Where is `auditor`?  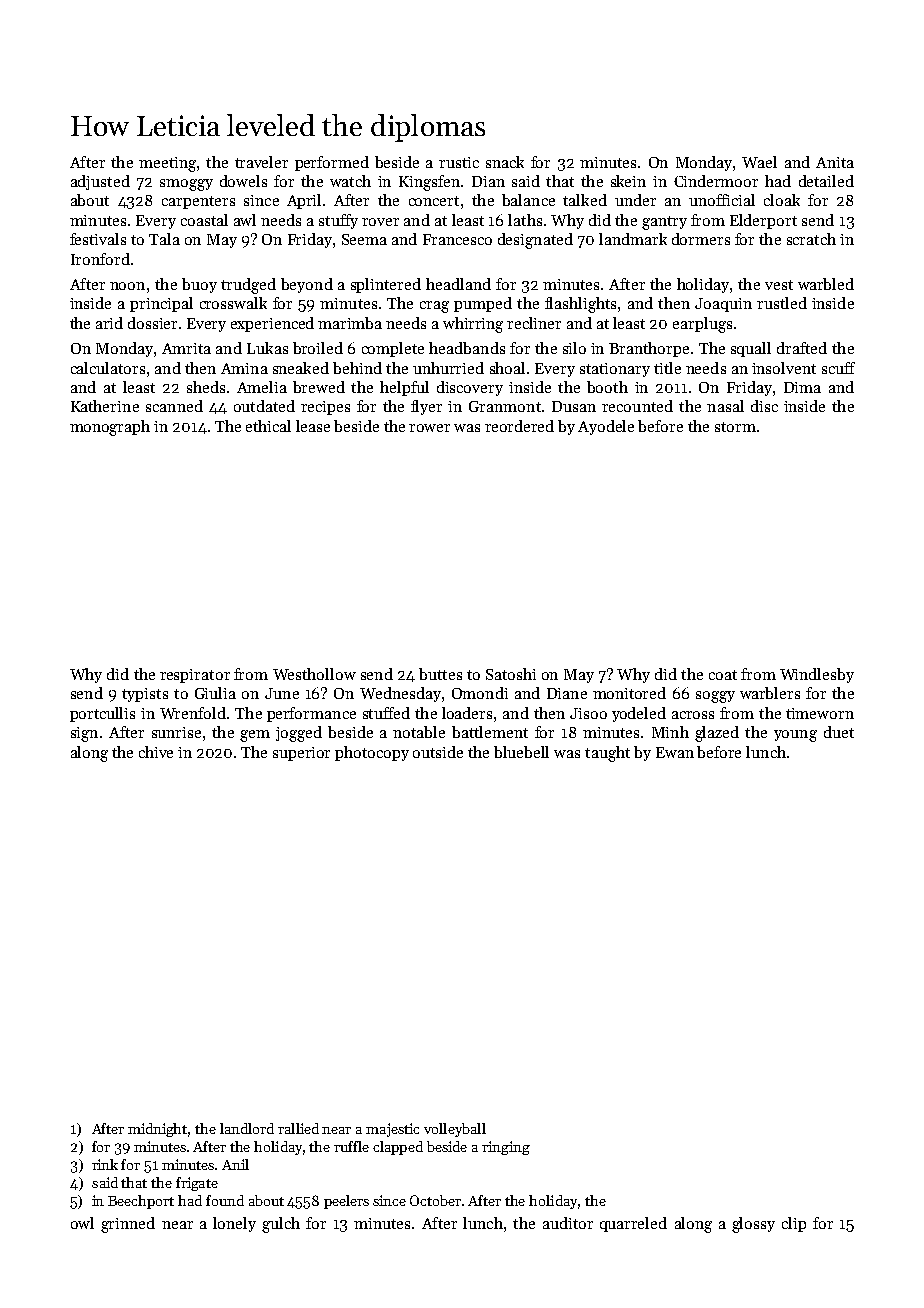 auditor is located at coordinates (568, 1223).
